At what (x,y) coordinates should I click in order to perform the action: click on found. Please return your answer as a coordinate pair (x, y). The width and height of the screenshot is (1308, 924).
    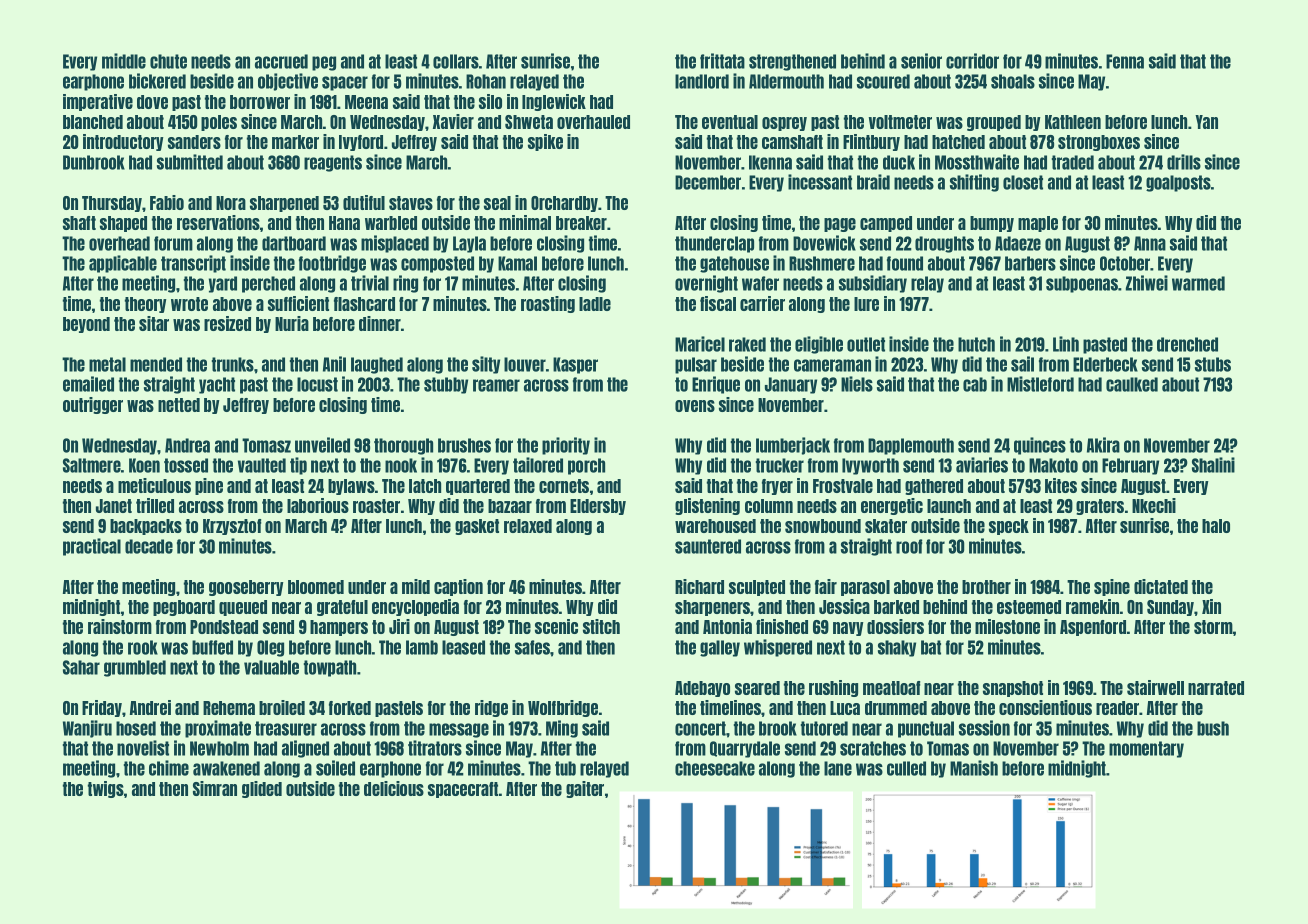
    Looking at the image, I should click on (905, 263).
